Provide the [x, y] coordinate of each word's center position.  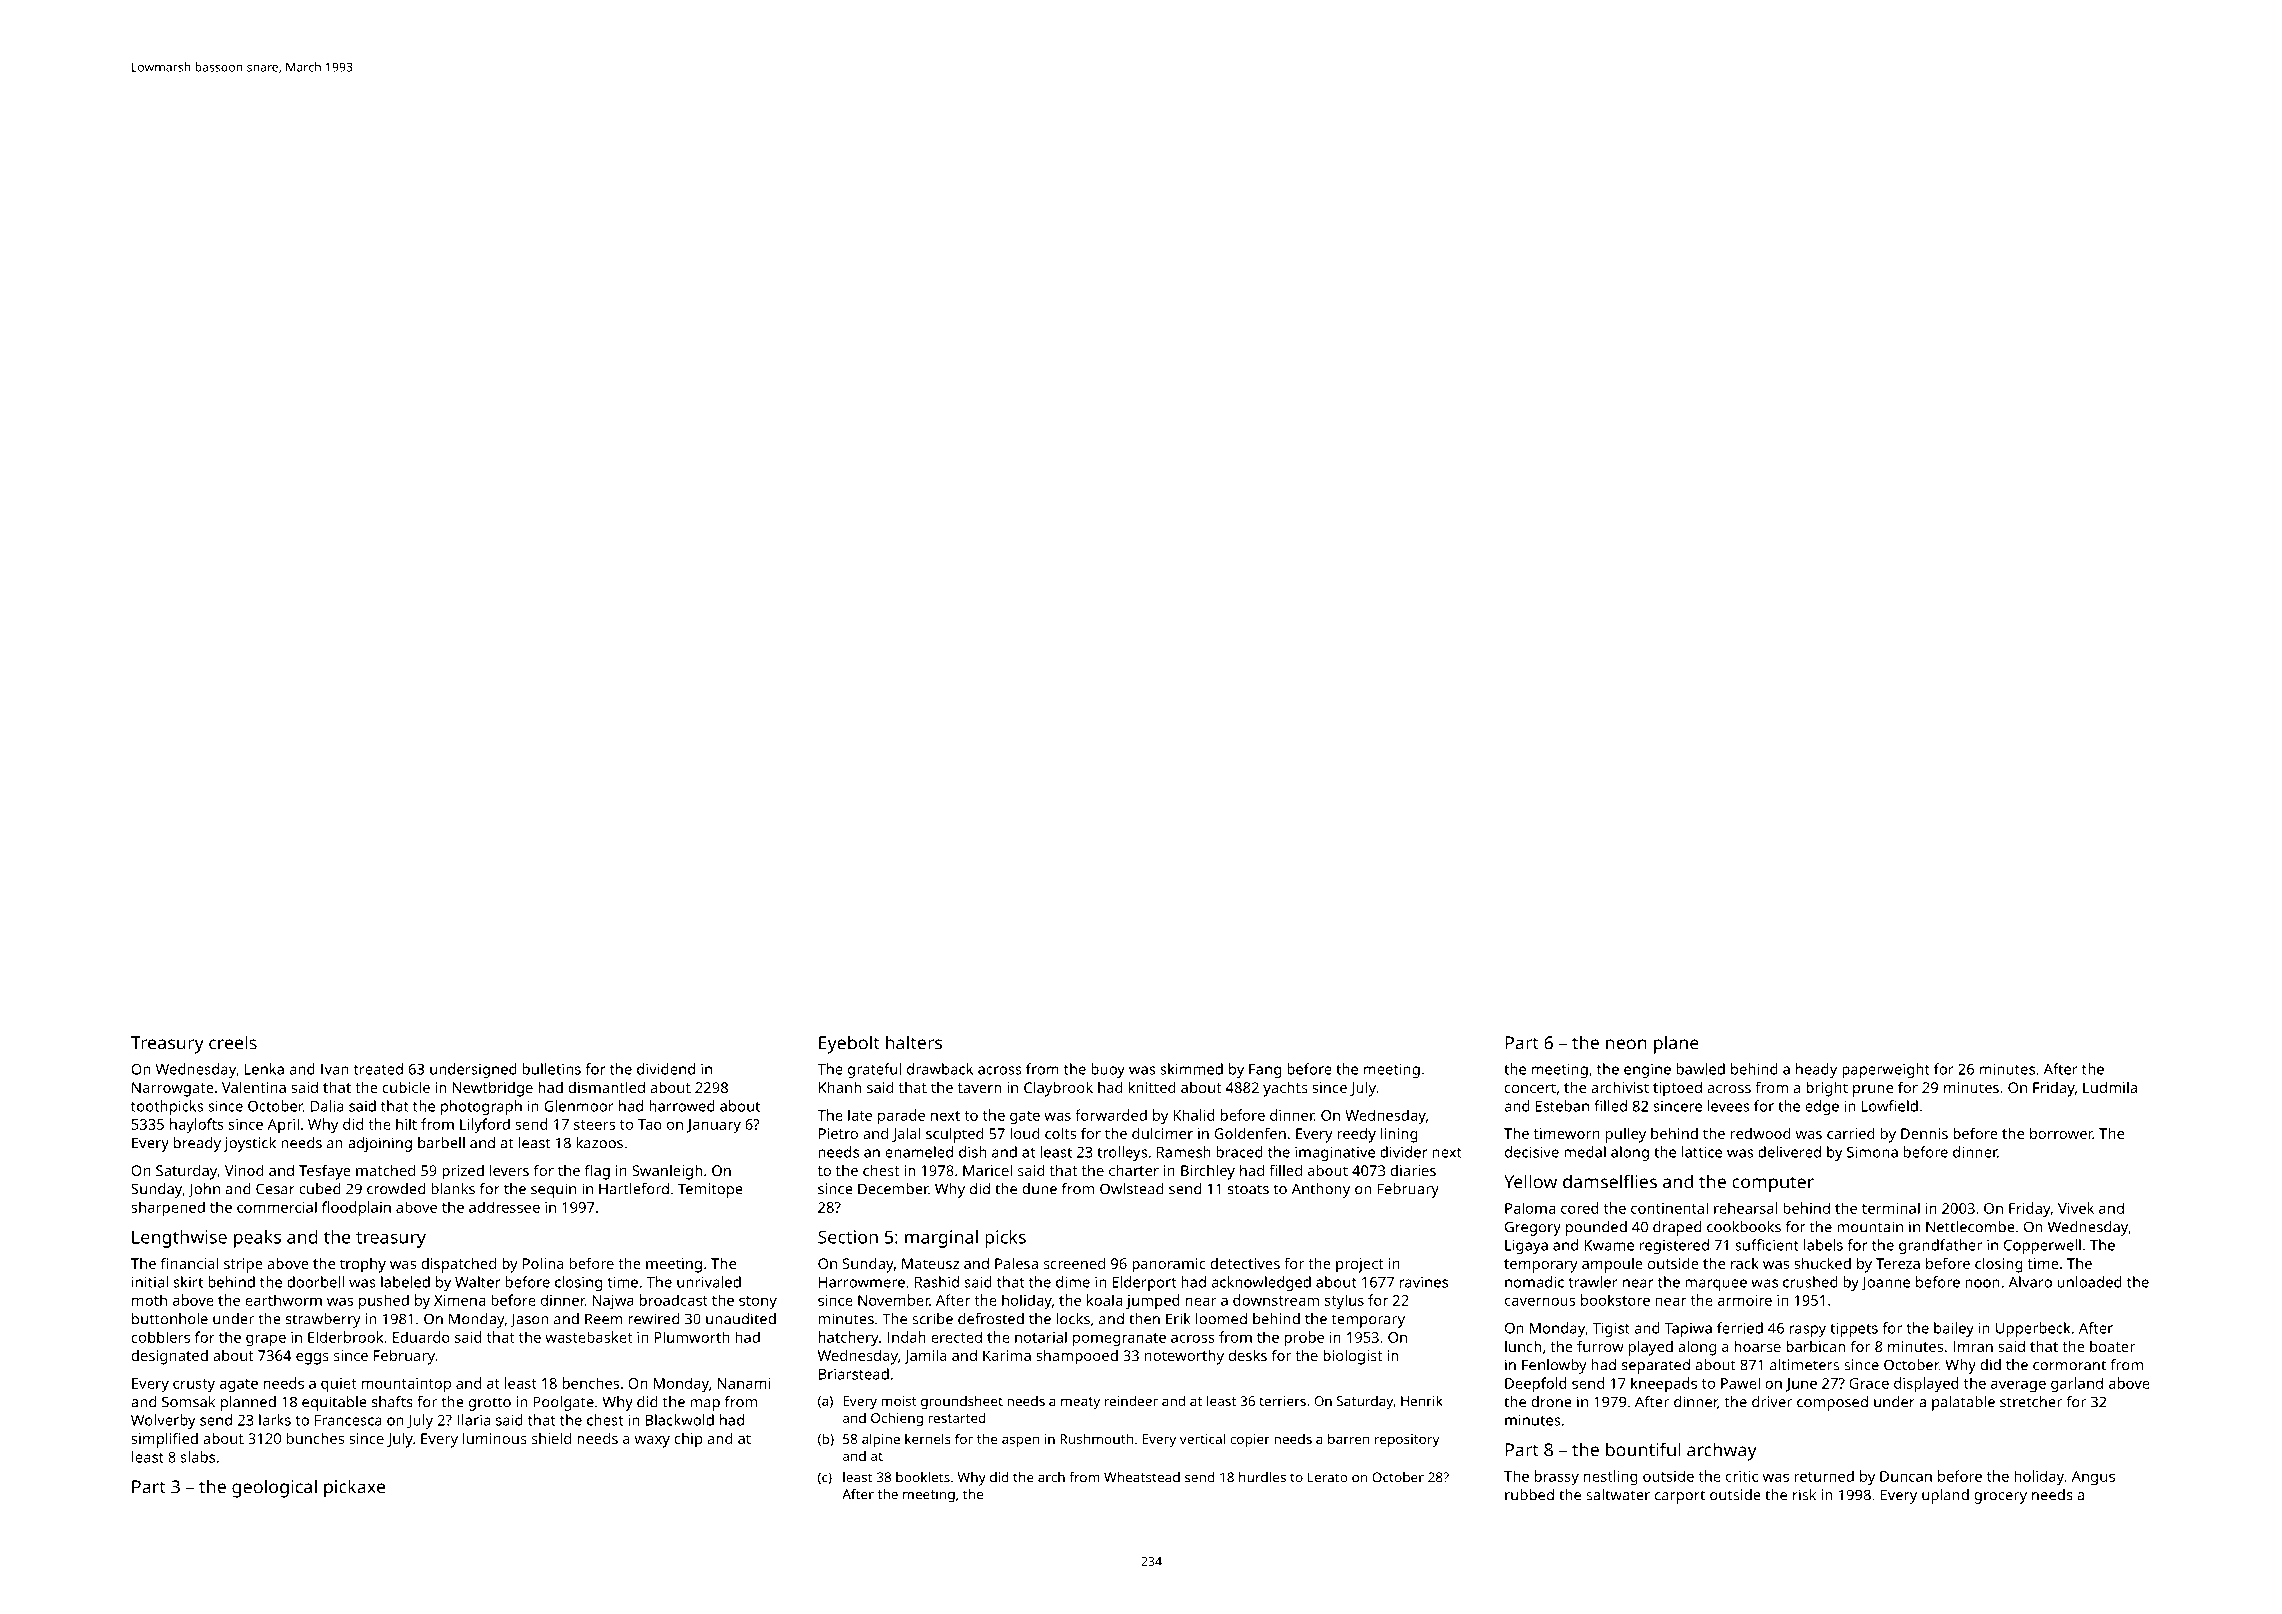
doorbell [315, 1282]
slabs [198, 1457]
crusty [194, 1386]
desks [1248, 1355]
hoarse [1757, 1346]
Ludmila [2110, 1087]
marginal [941, 1239]
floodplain [356, 1209]
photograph [481, 1107]
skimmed [1191, 1069]
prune [1873, 1091]
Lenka [264, 1069]
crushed [1810, 1282]
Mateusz [930, 1263]
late [860, 1115]
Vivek [2076, 1208]
